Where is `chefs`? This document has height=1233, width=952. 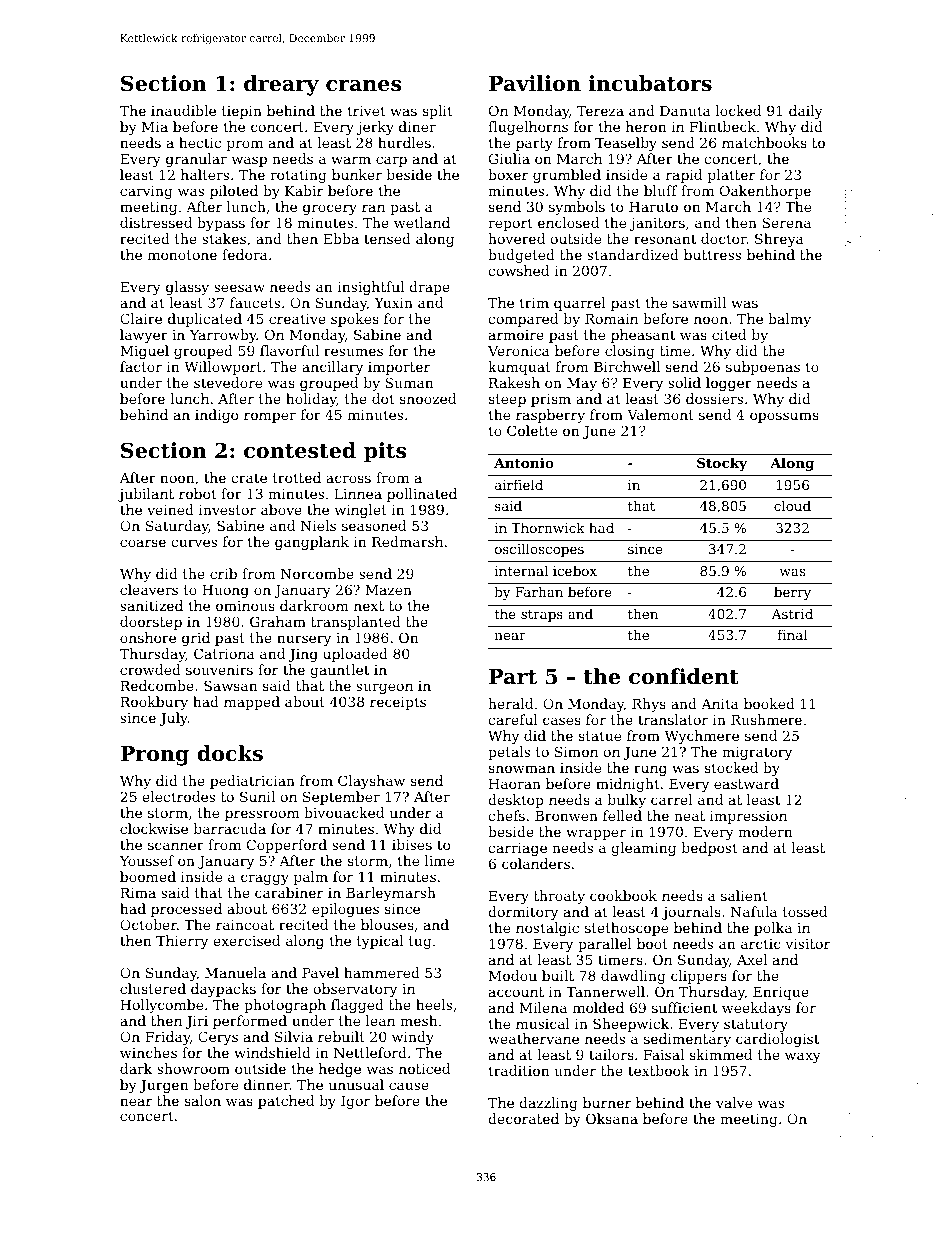
chefs is located at coordinates (506, 815).
